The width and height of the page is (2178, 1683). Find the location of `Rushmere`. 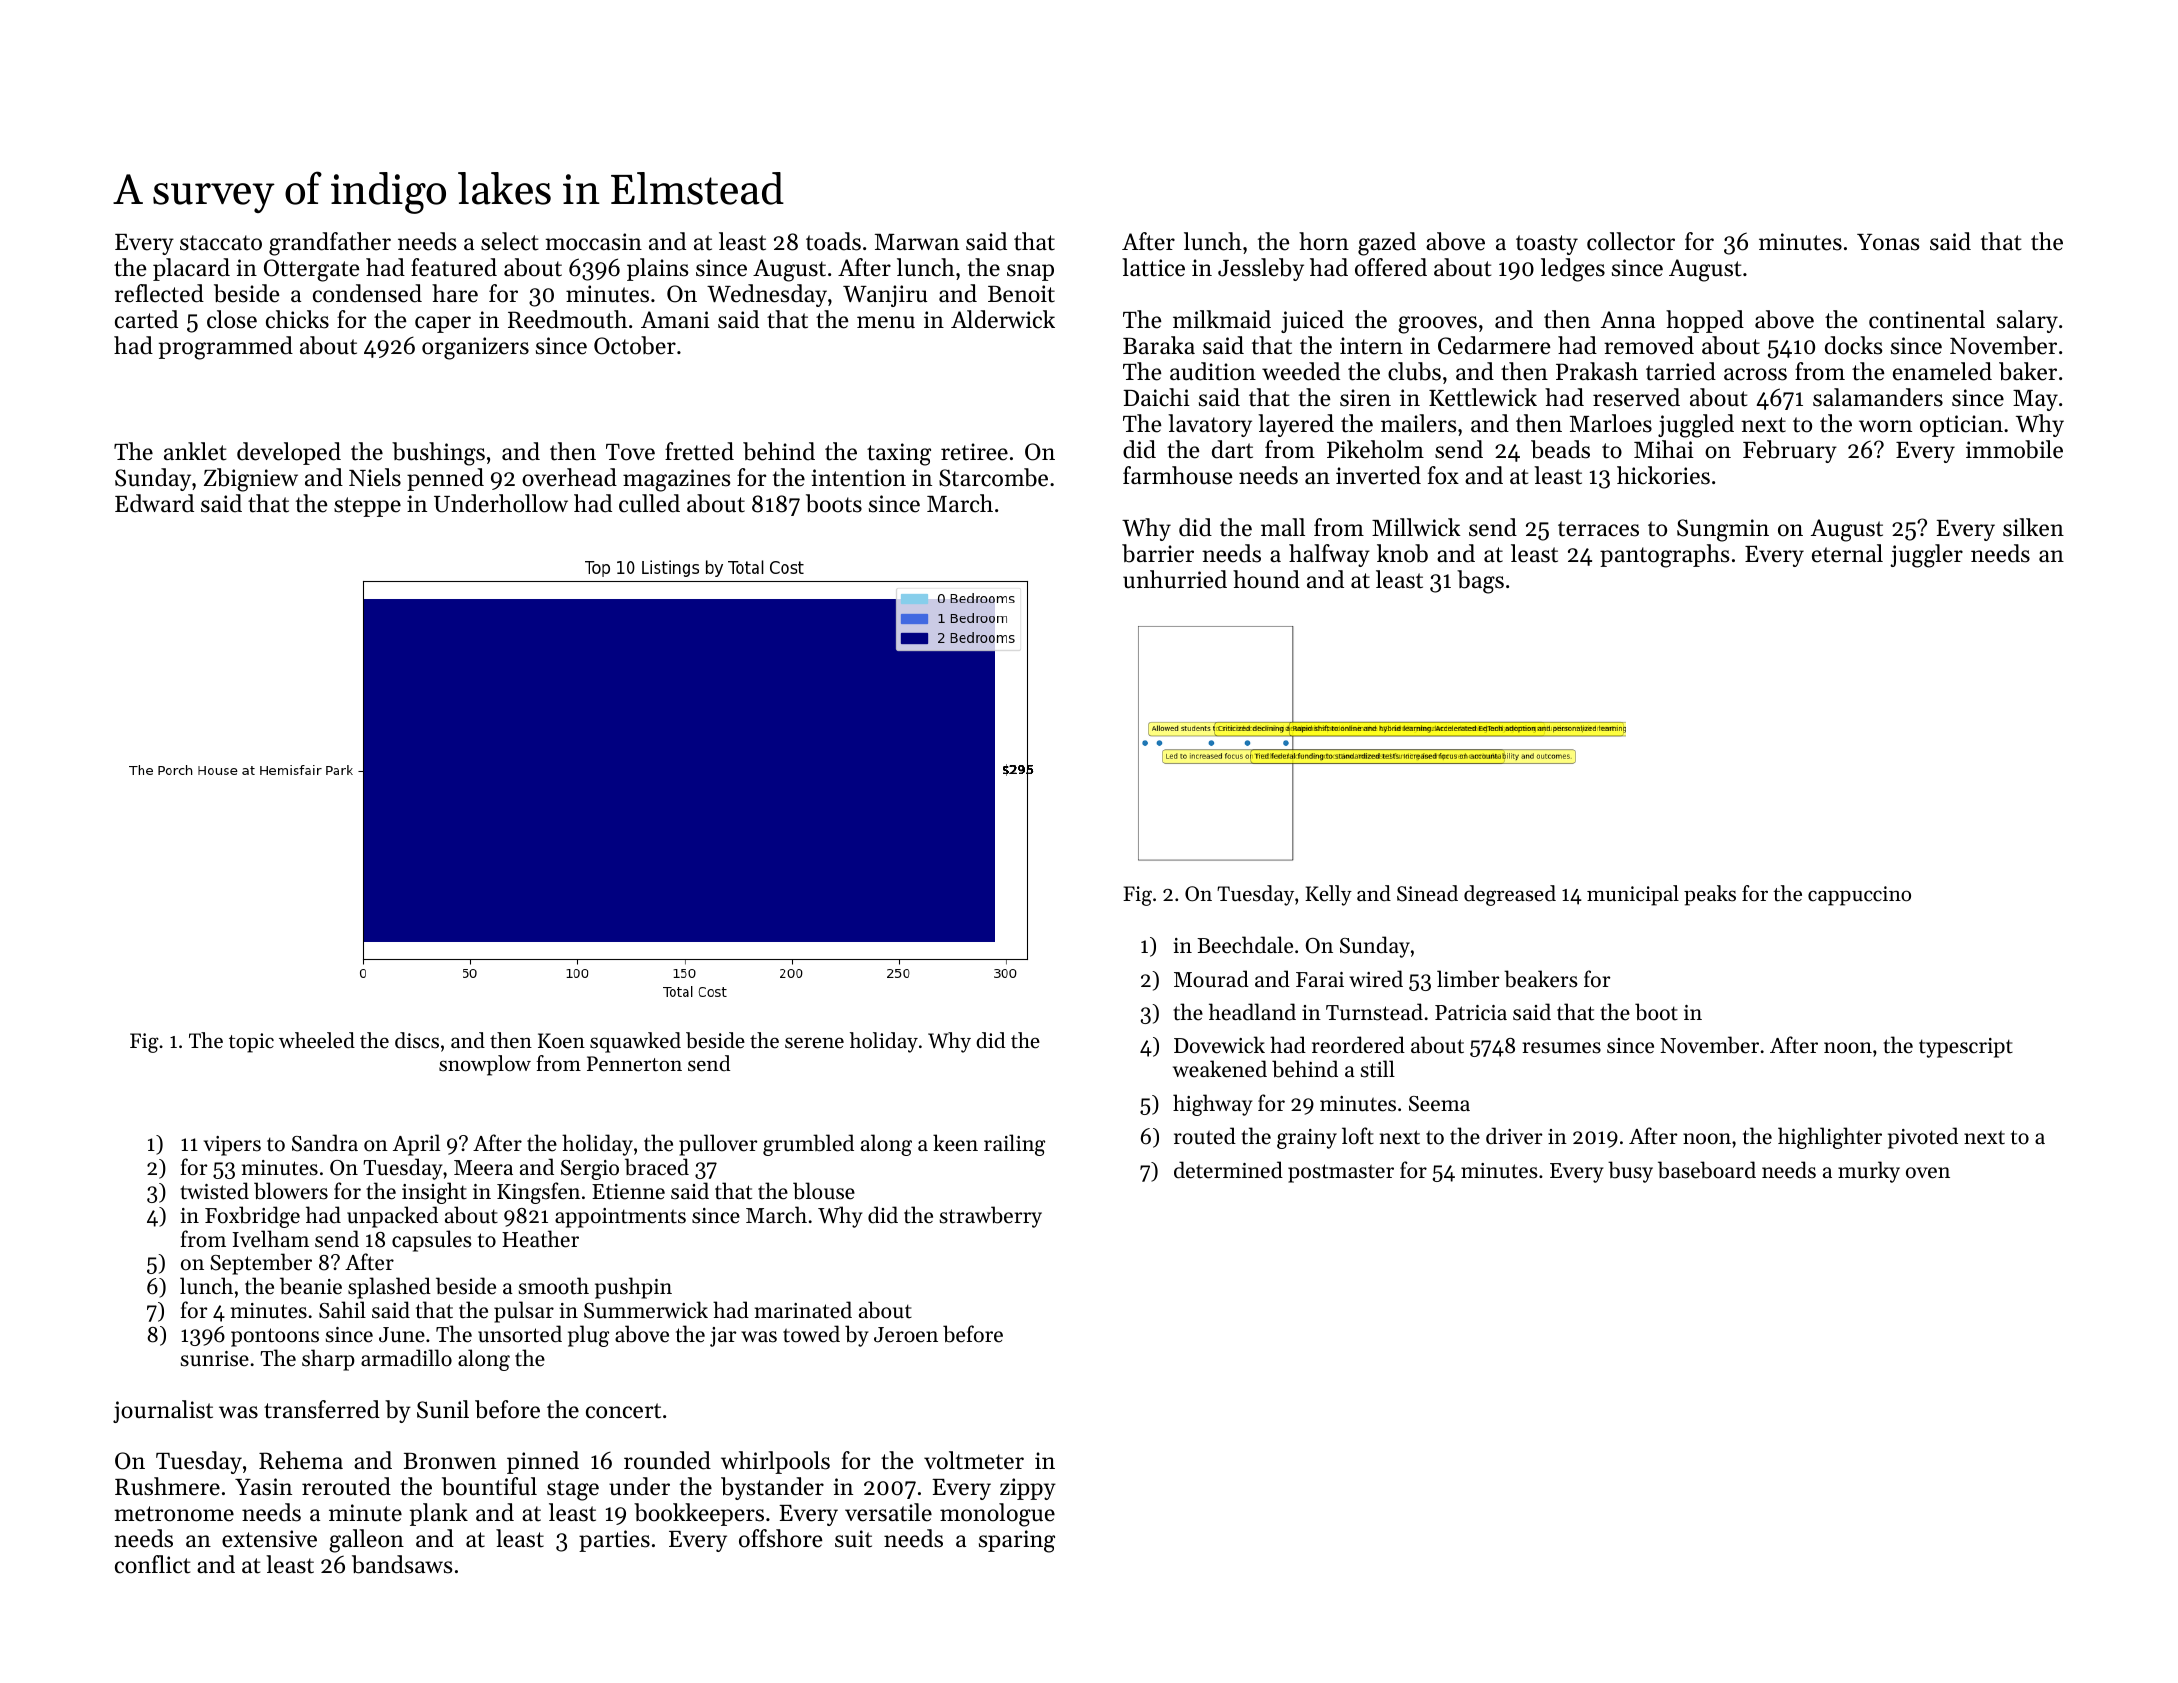

Rushmere is located at coordinates (167, 1486).
